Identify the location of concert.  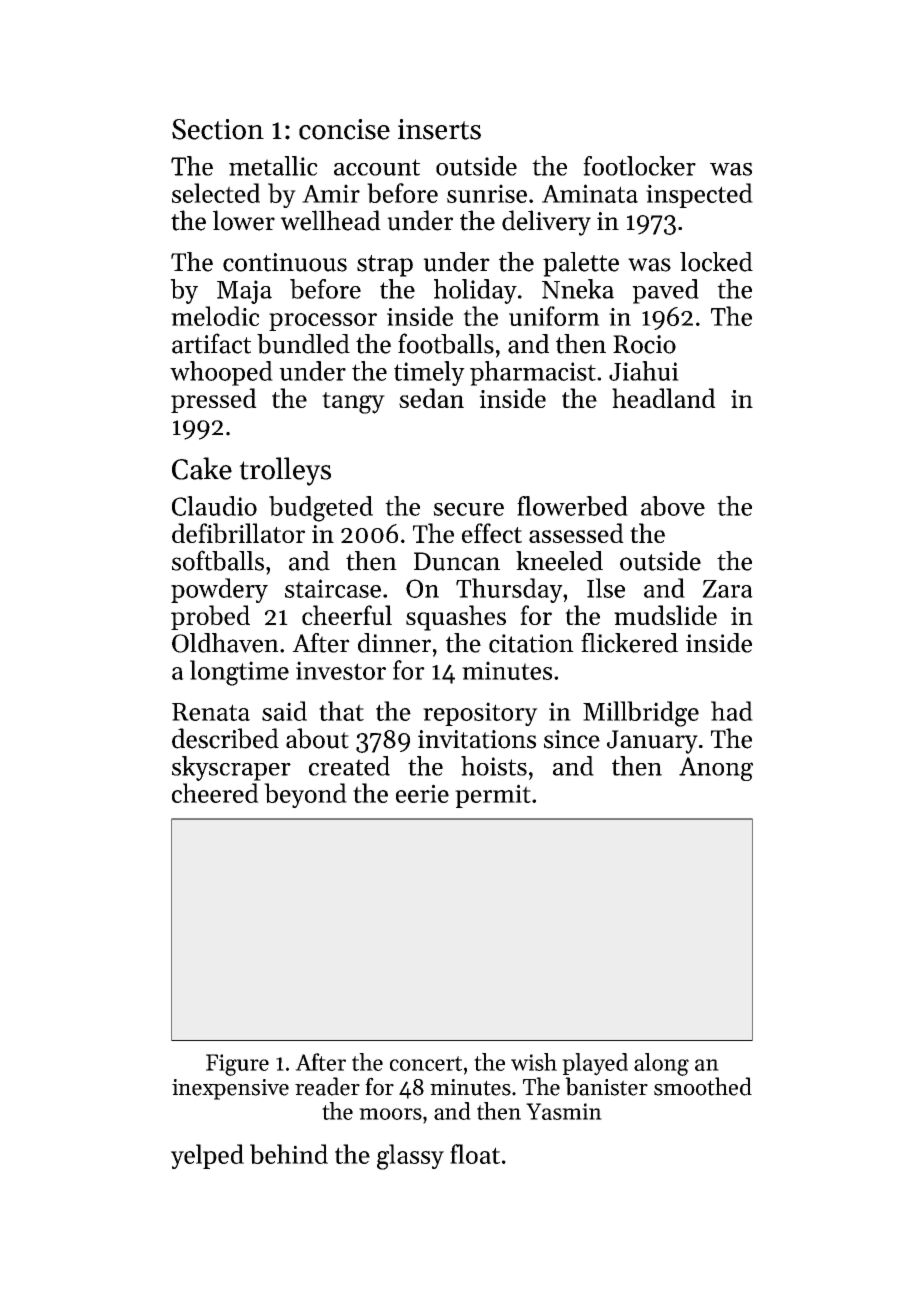
(426, 1063).
